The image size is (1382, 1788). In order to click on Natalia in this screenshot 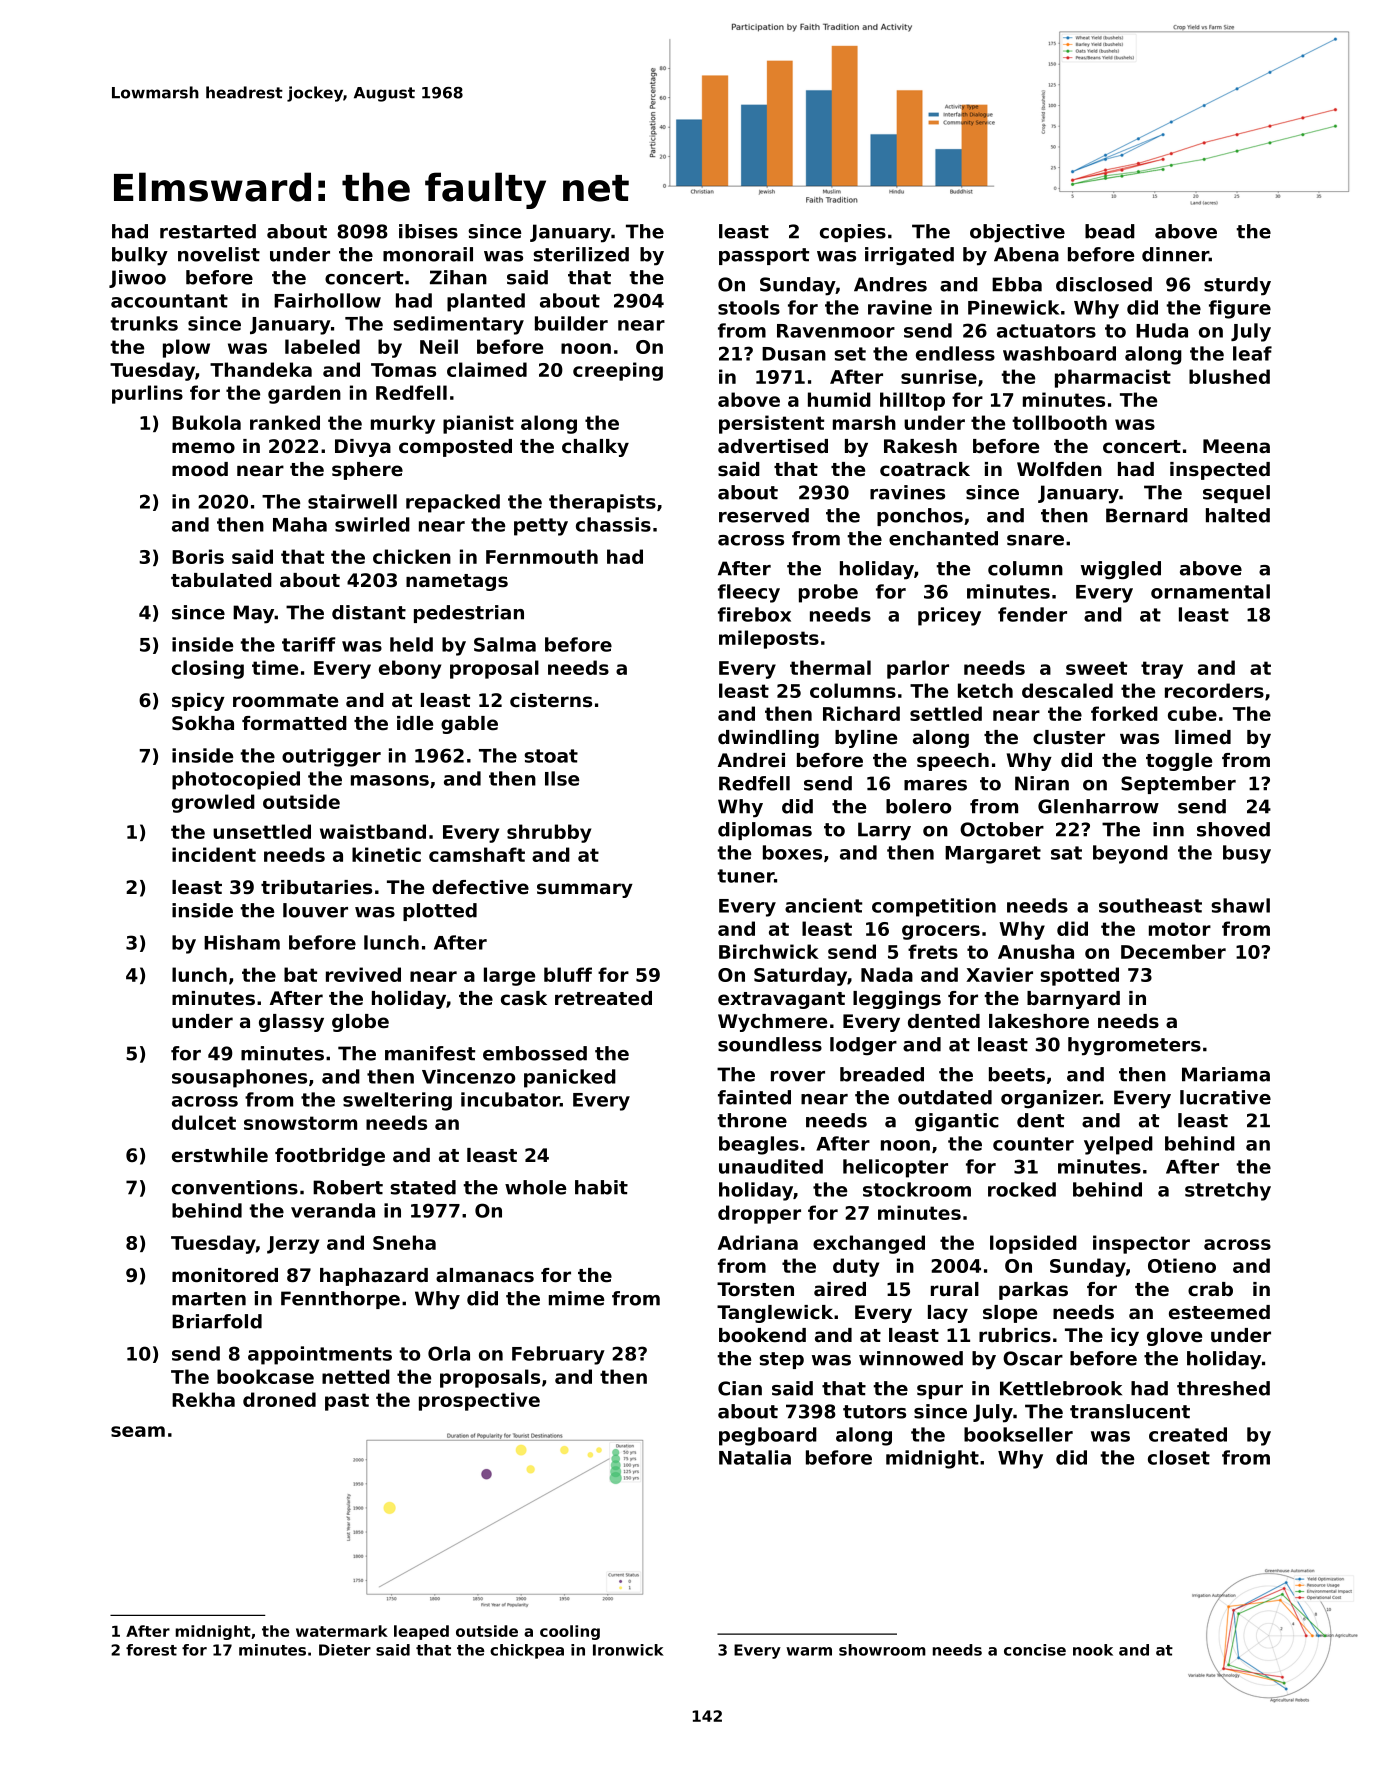, I will do `click(755, 1457)`.
